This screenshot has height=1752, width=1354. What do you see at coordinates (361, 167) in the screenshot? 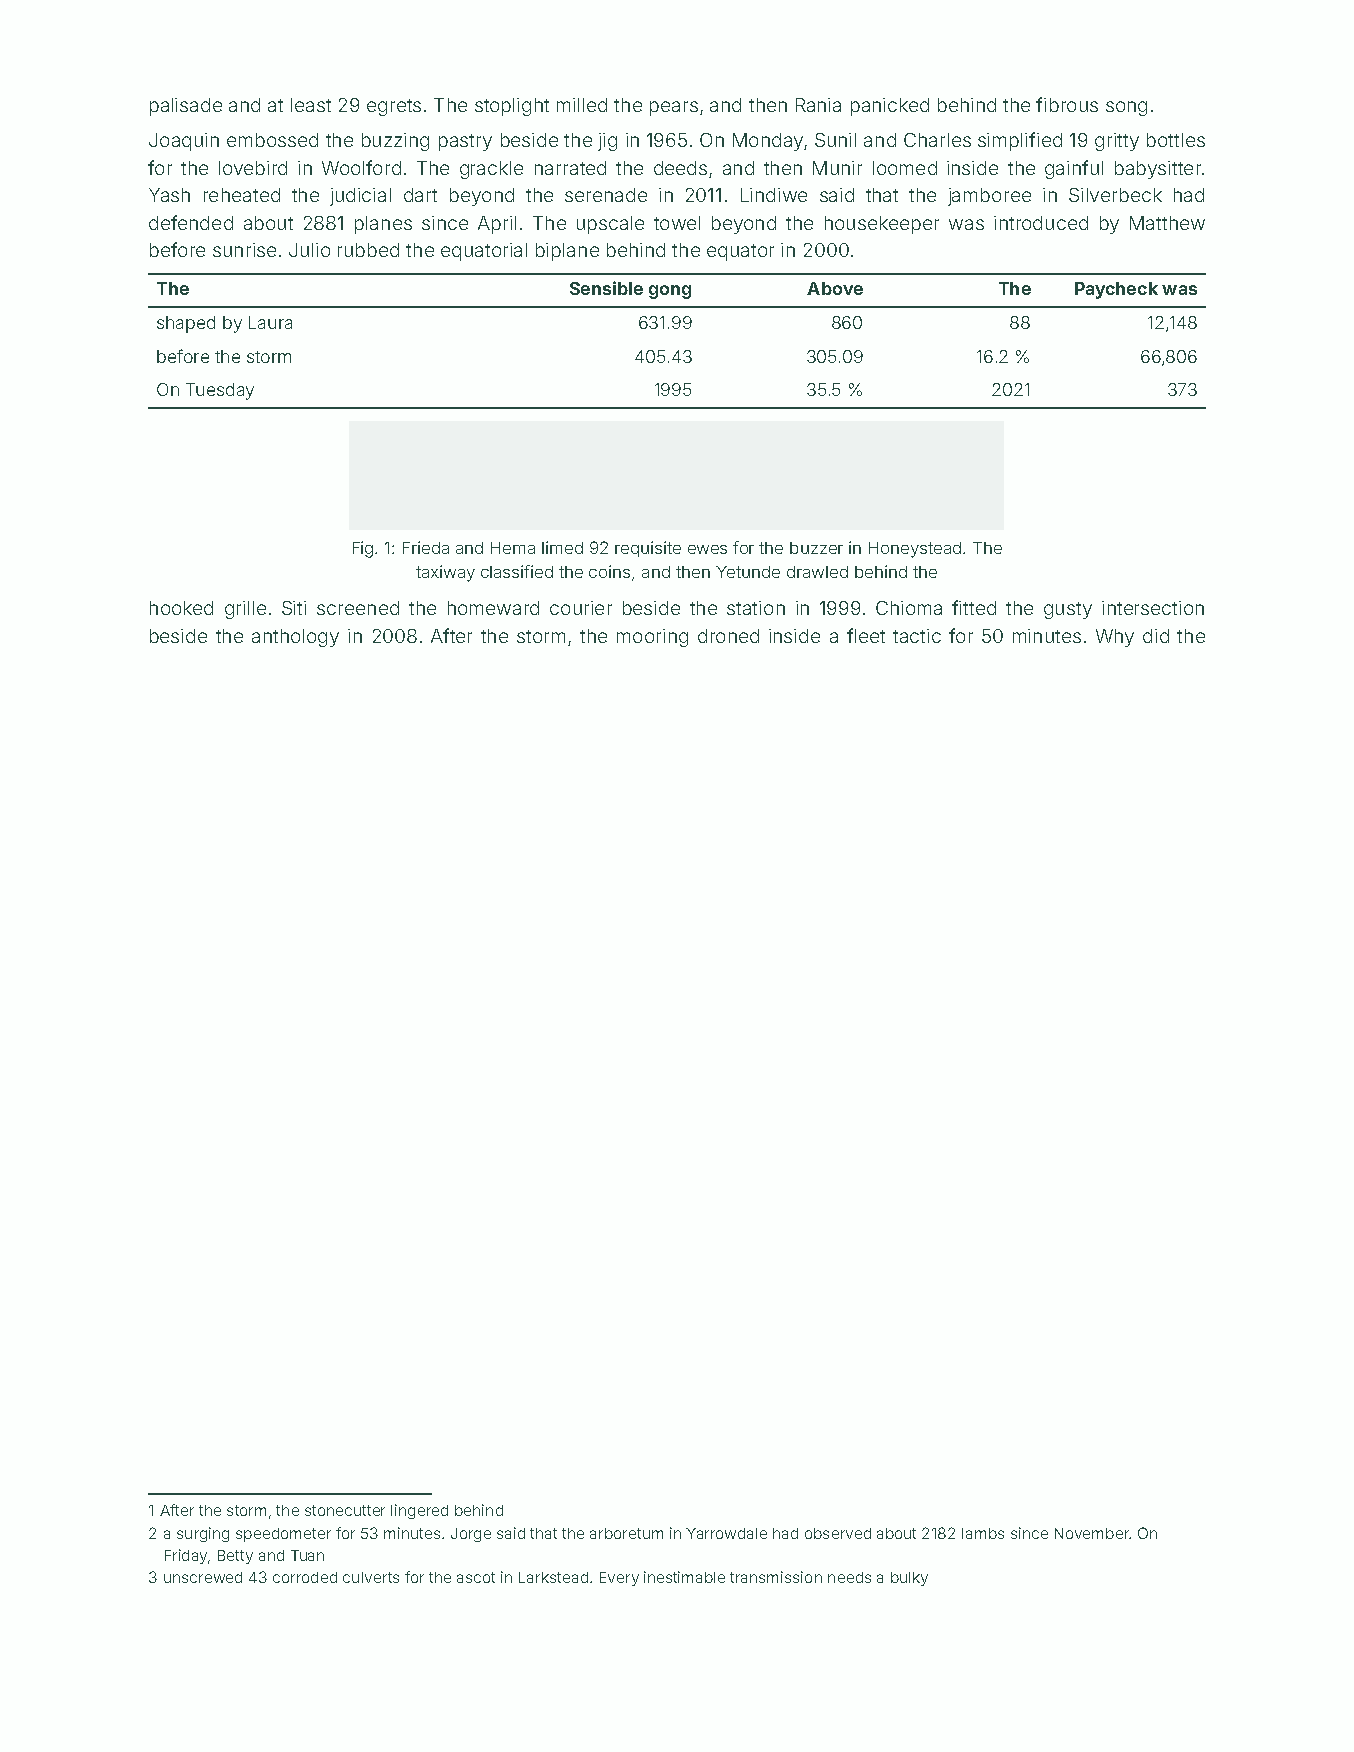
I see `Woolford` at bounding box center [361, 167].
